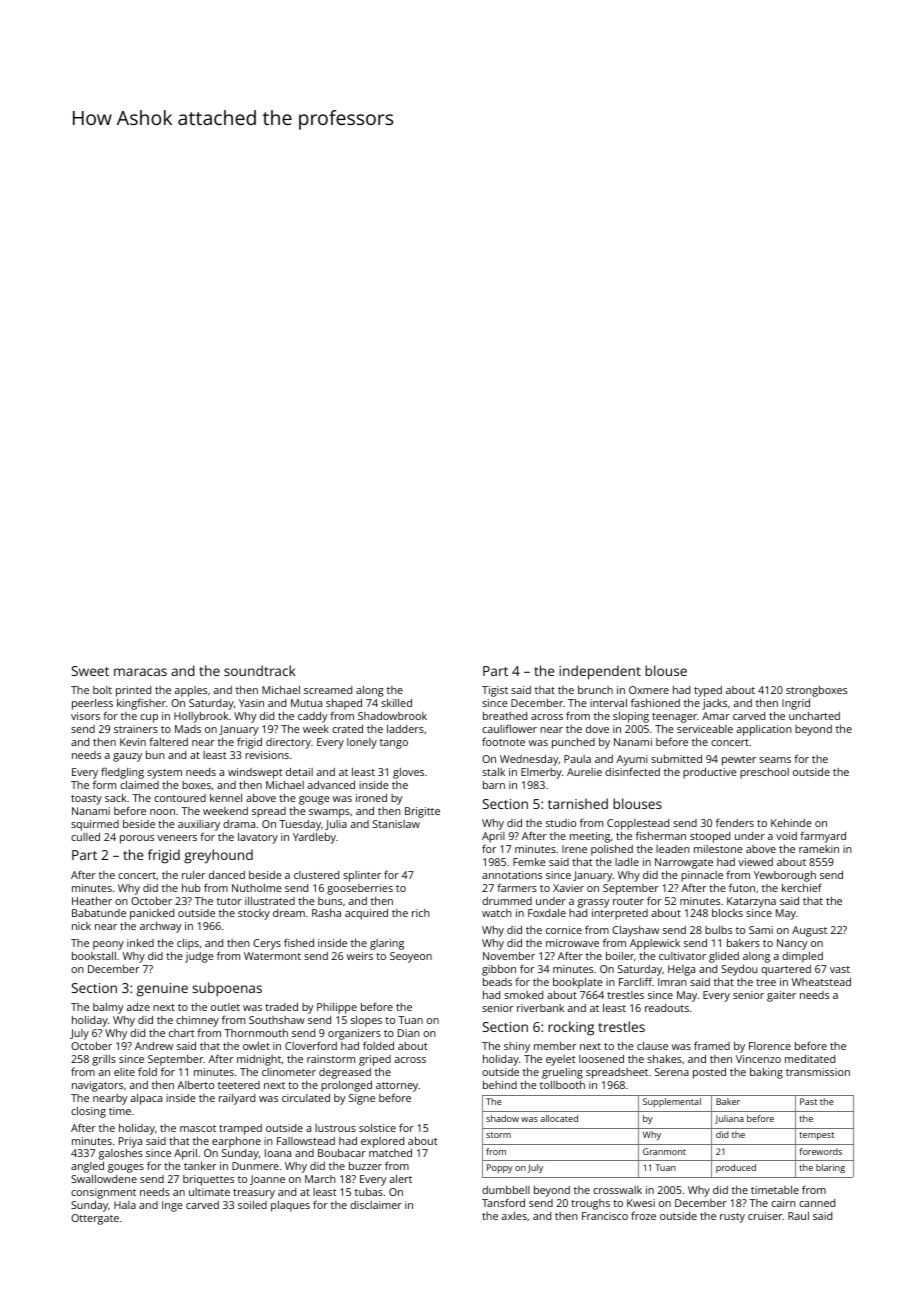 The image size is (924, 1308). I want to click on August, so click(809, 931).
